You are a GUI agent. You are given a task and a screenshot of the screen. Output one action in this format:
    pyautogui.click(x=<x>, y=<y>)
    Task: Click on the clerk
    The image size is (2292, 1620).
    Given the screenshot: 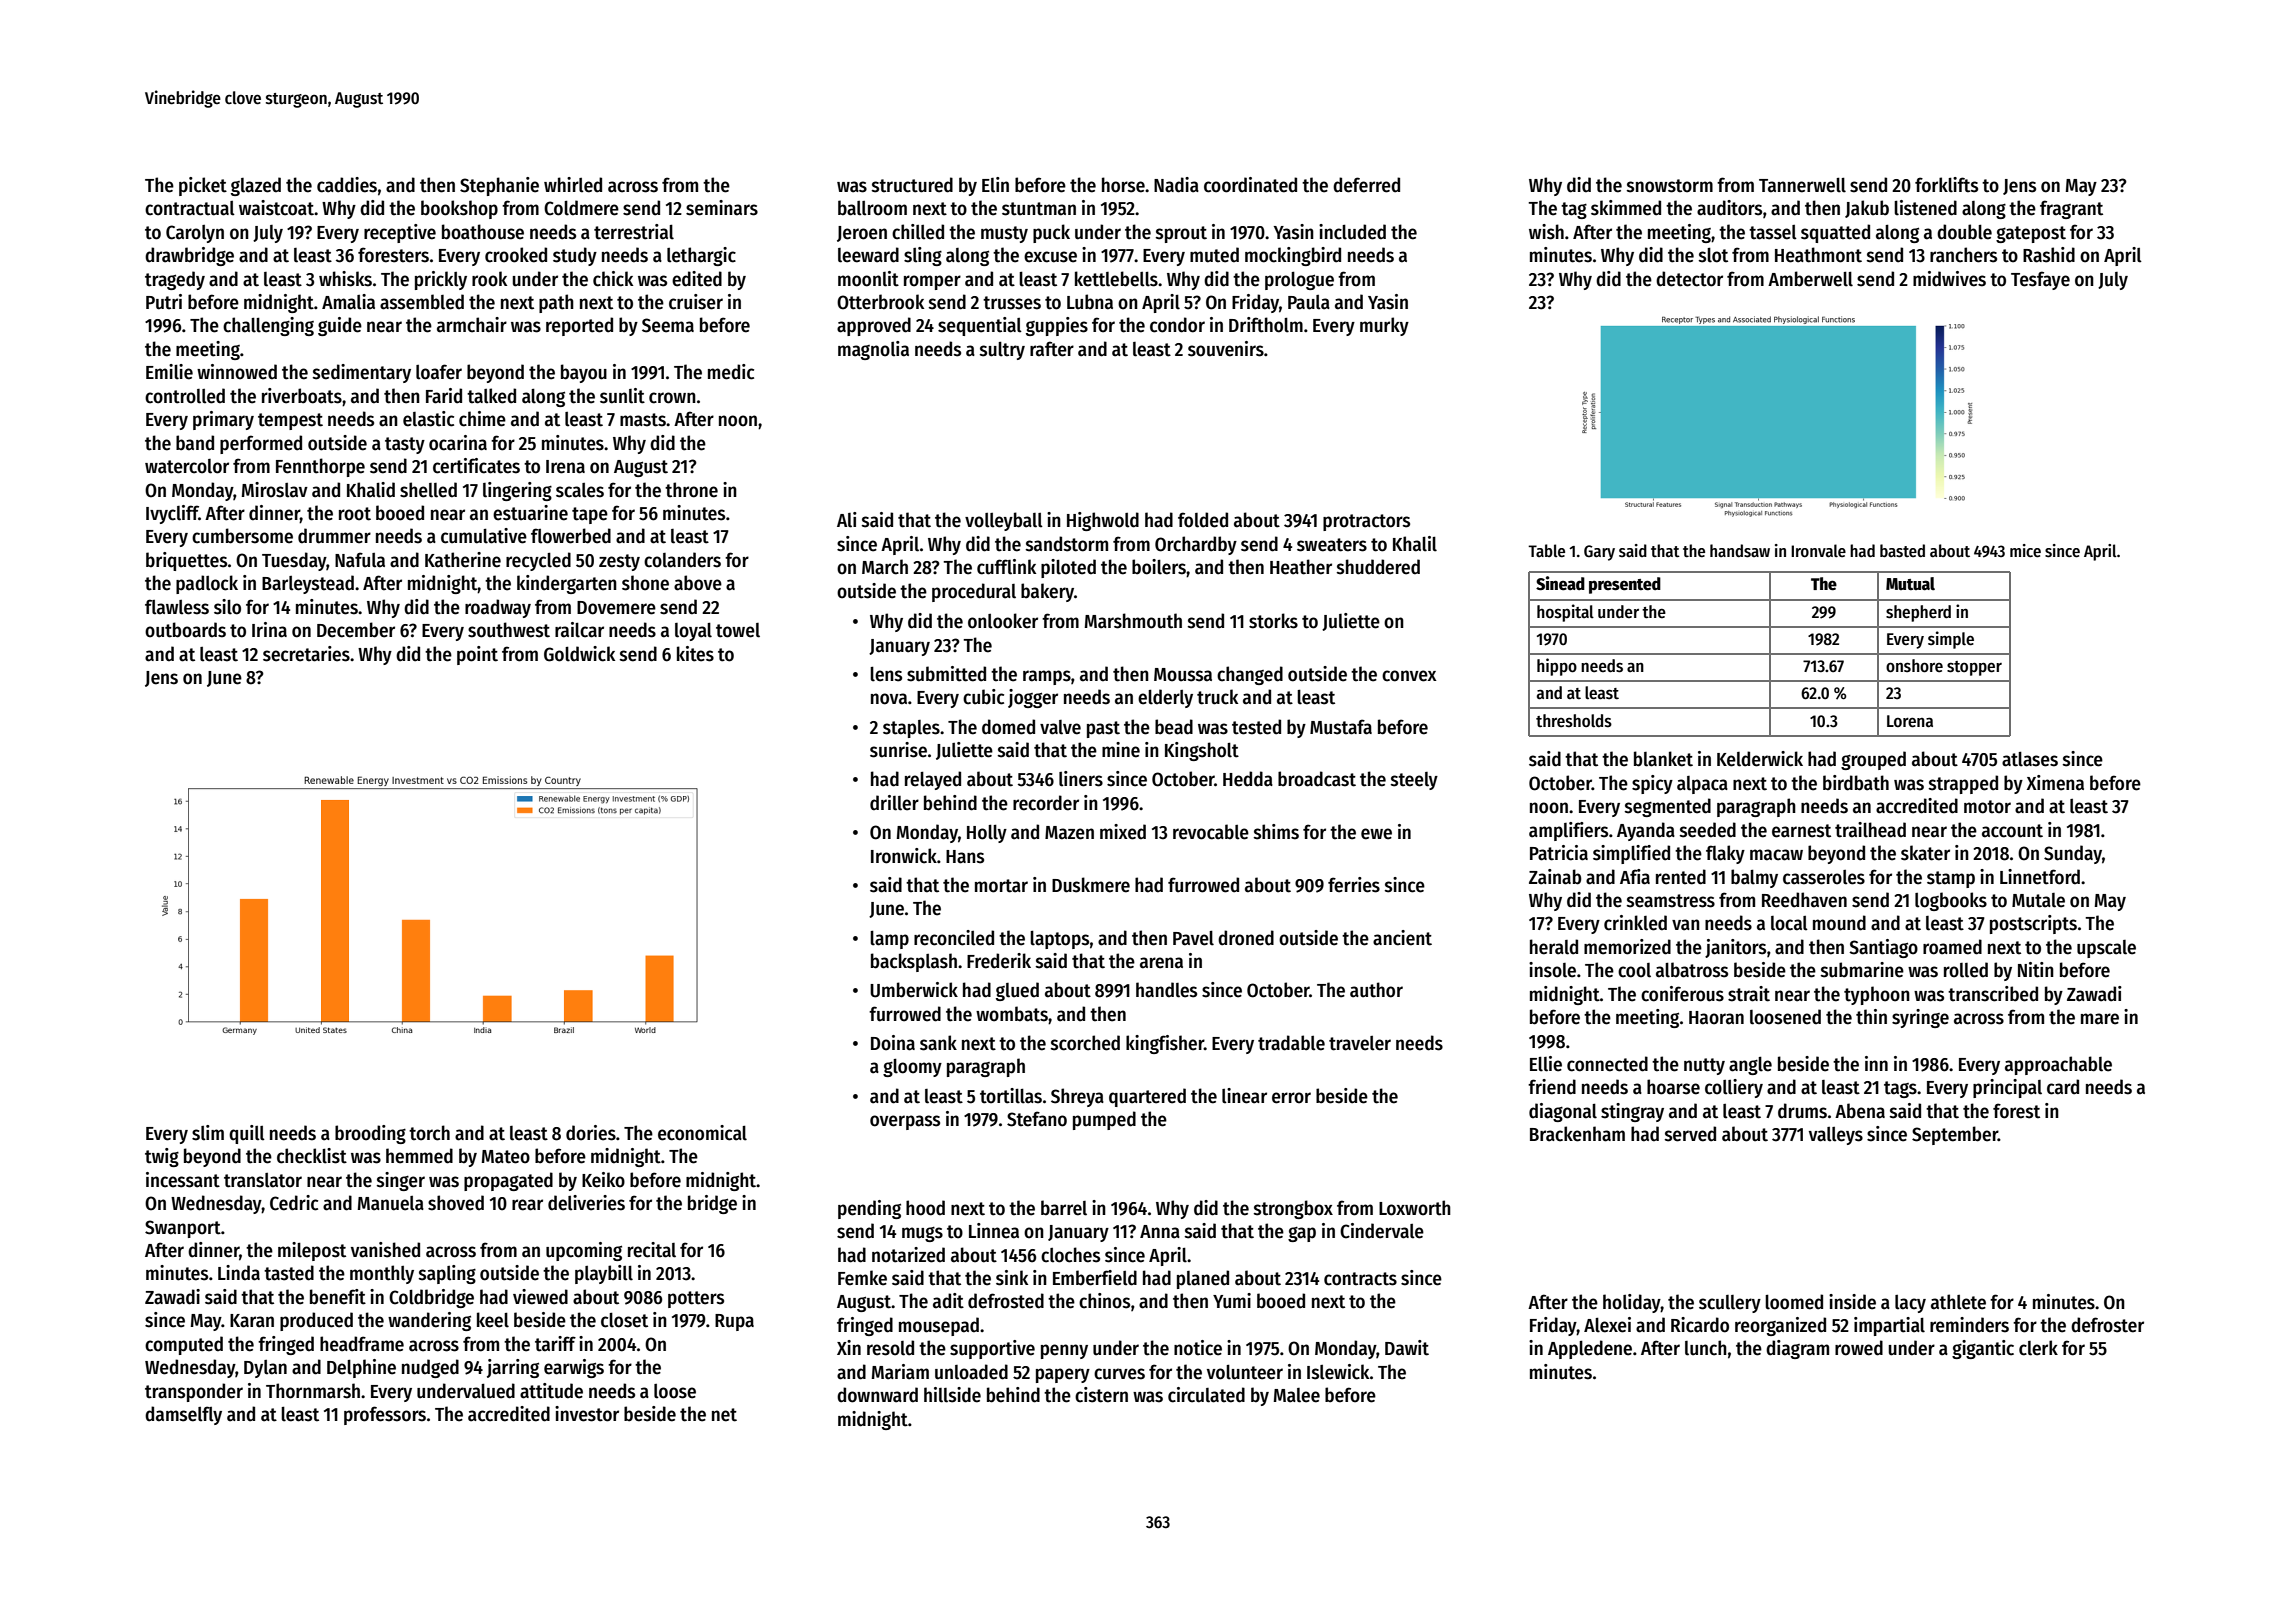 What is the action you would take?
    pyautogui.click(x=2038, y=1348)
